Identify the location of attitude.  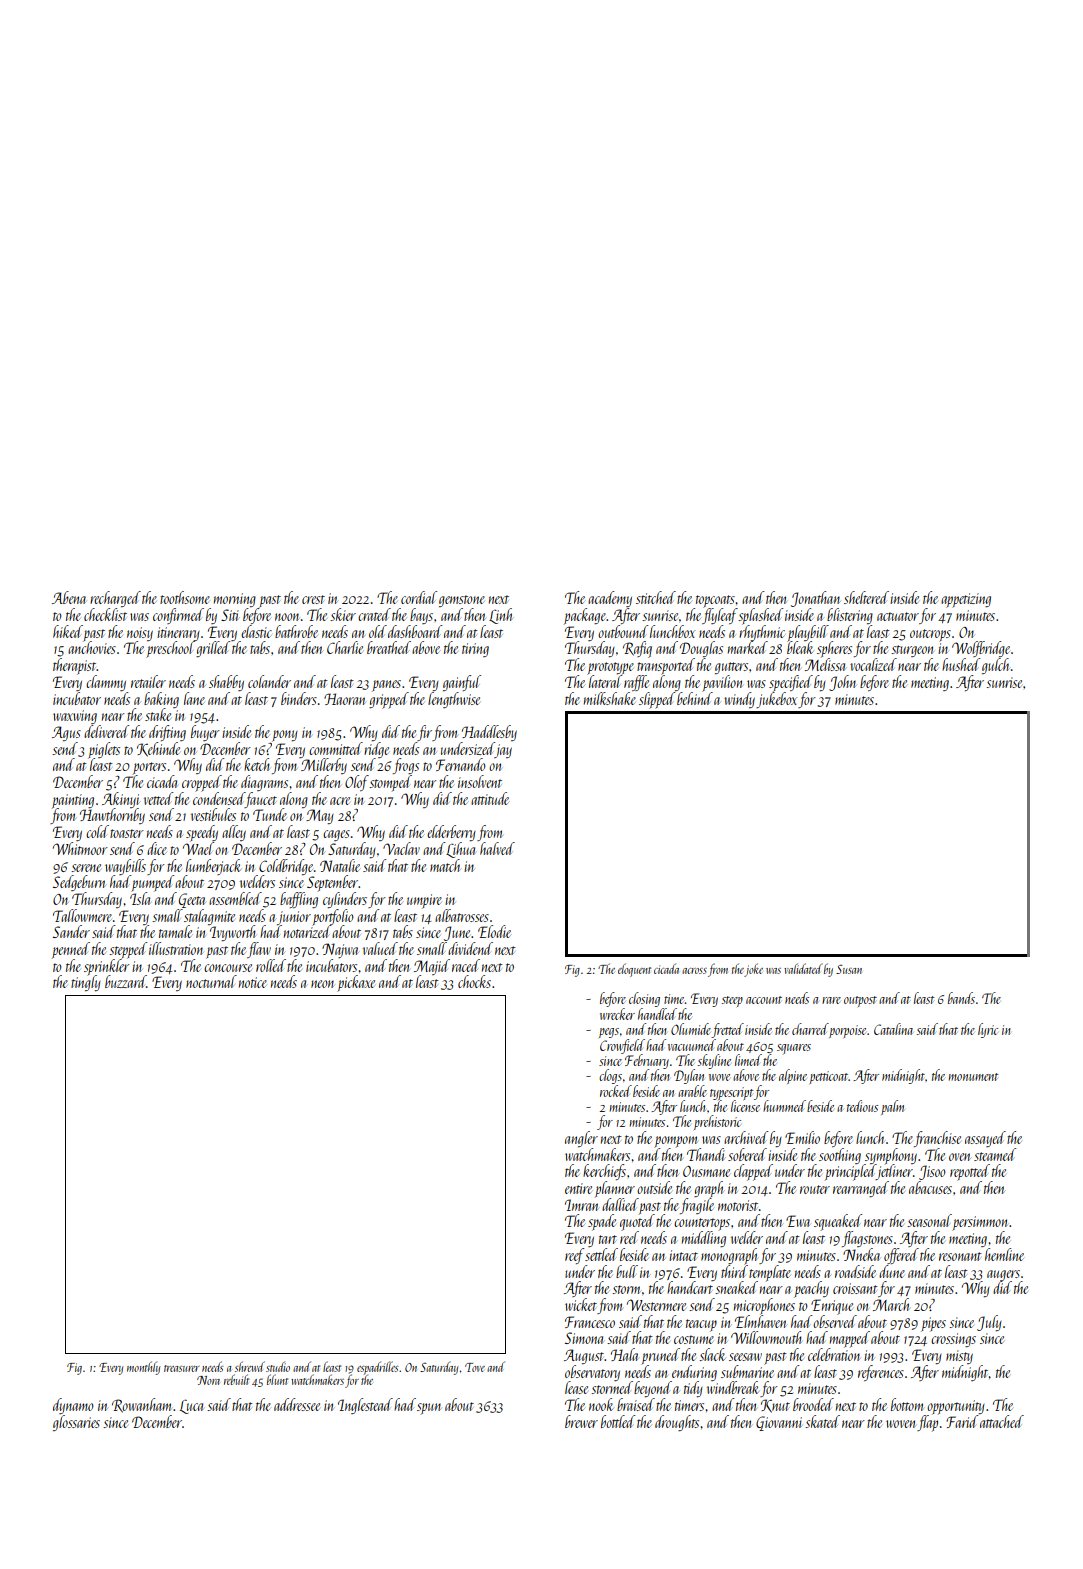
(490, 798).
